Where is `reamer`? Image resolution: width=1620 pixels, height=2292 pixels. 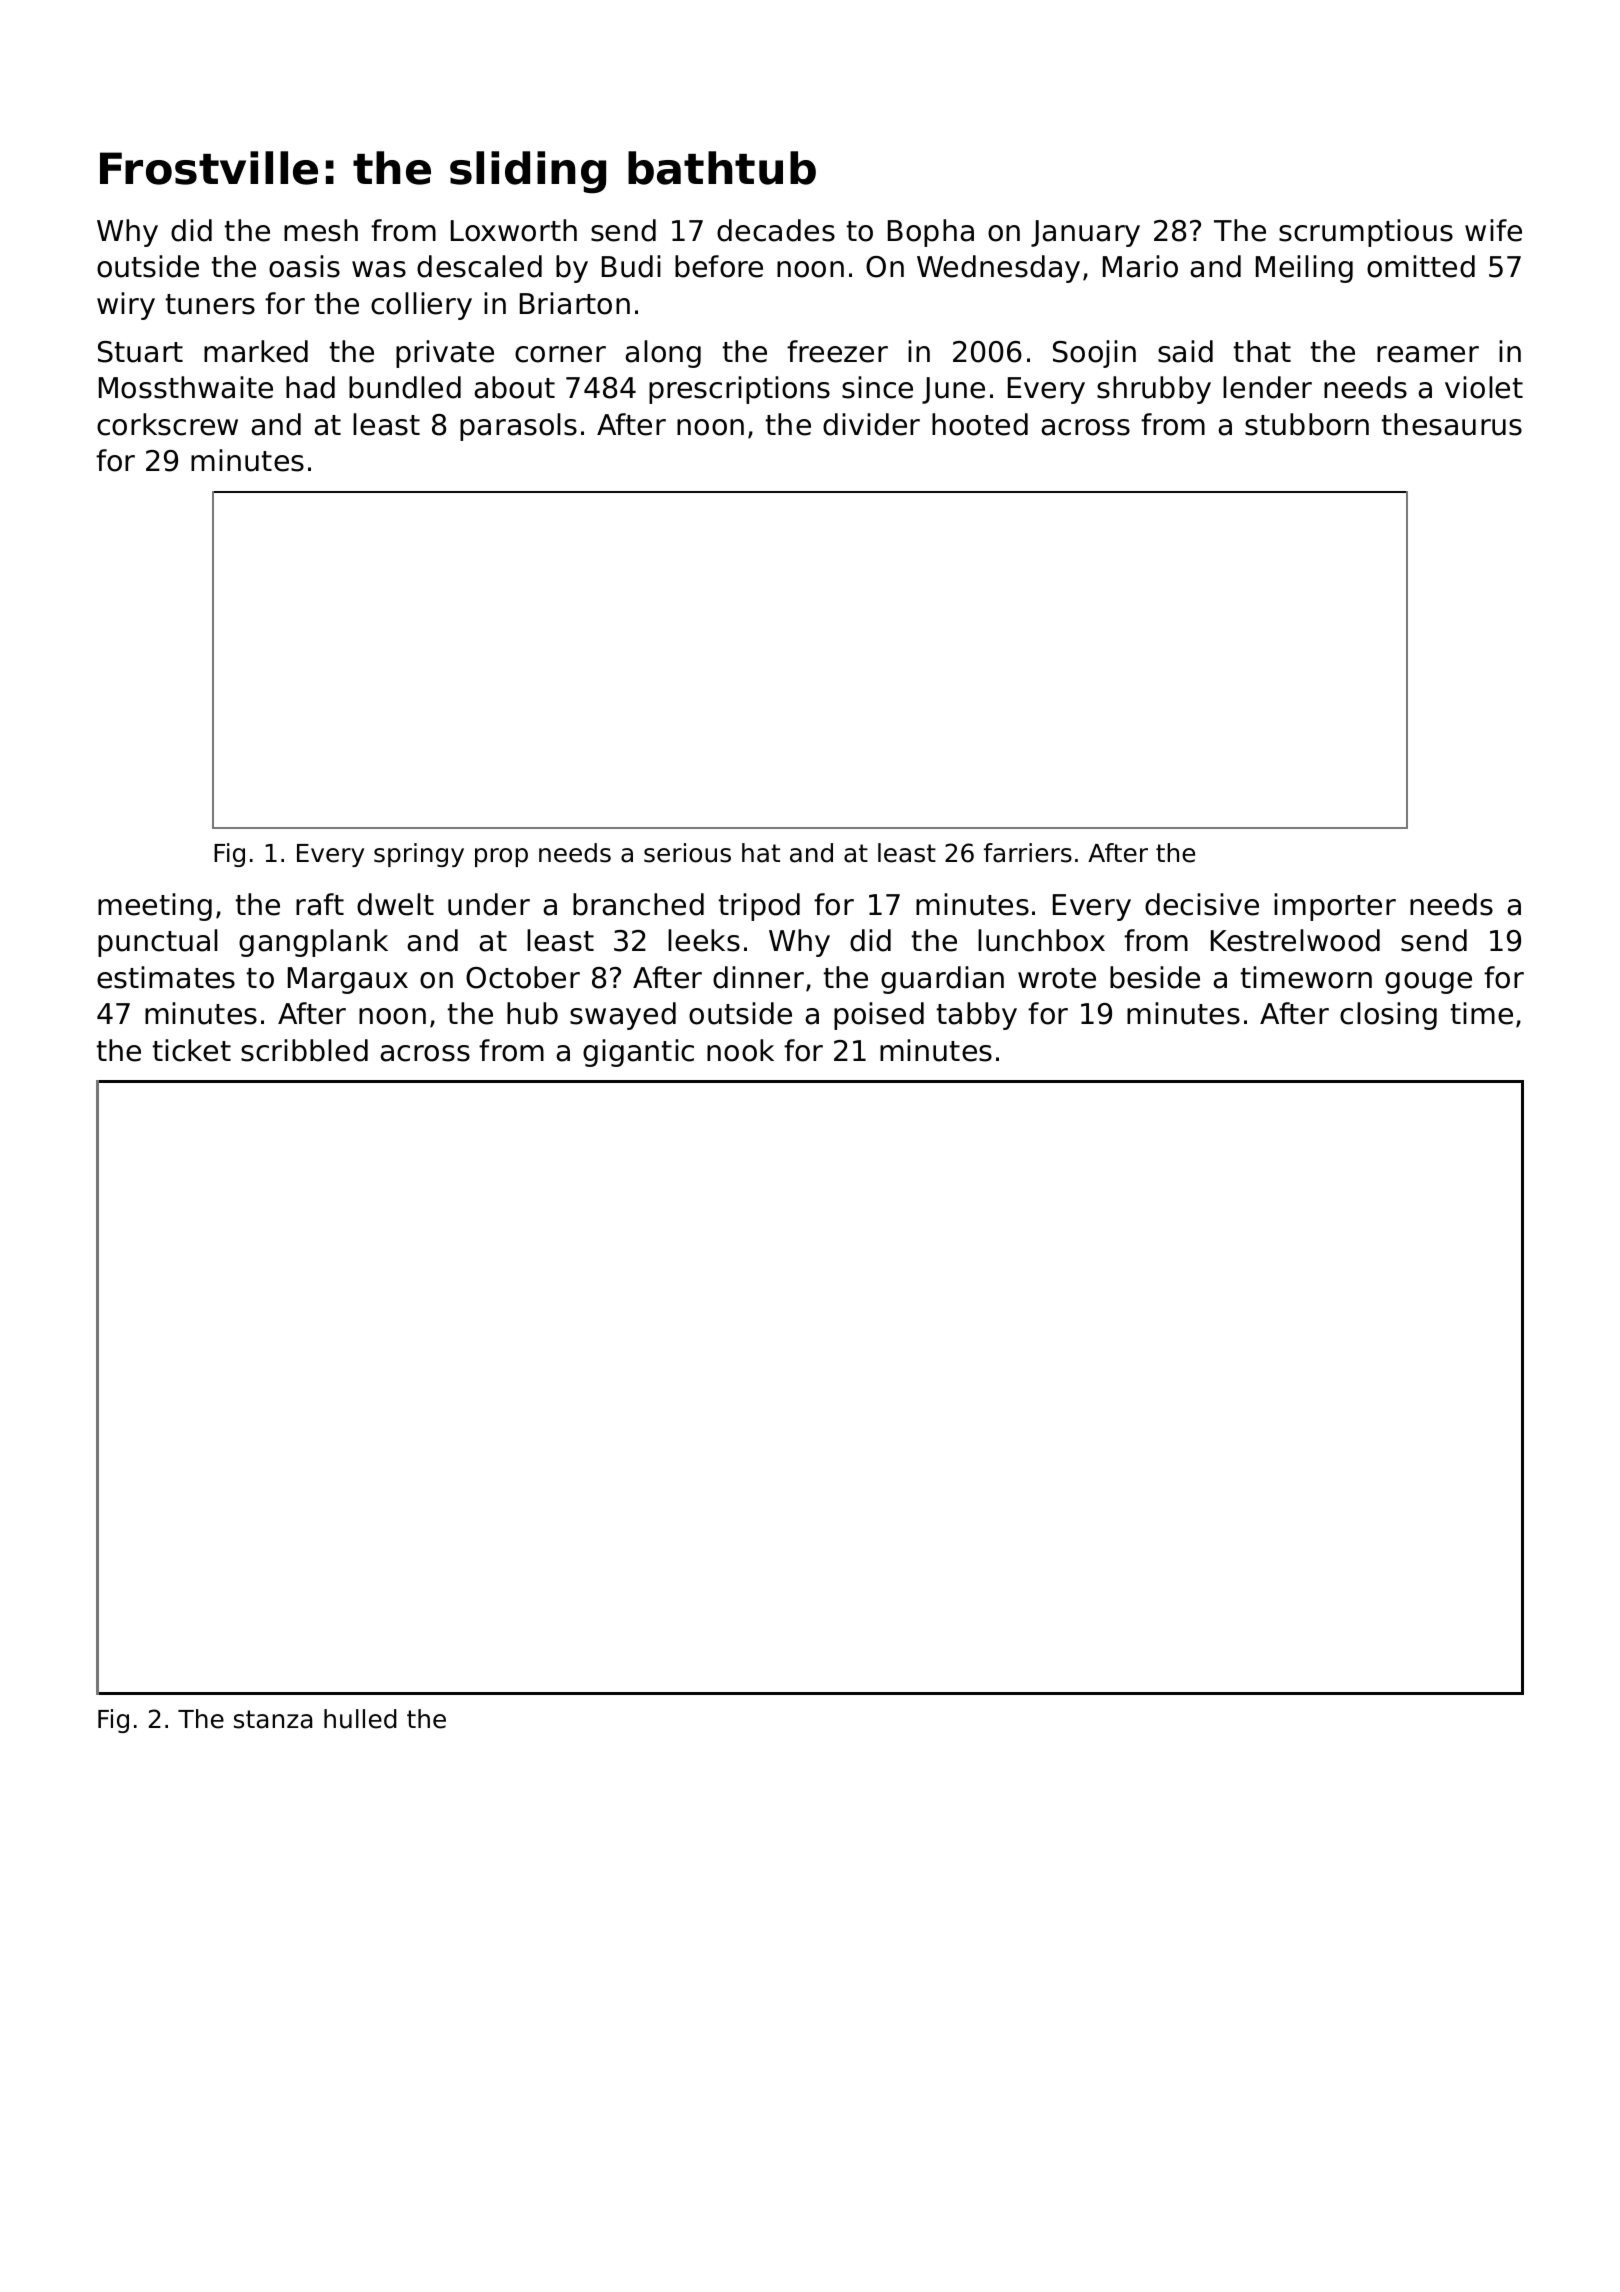 reamer is located at coordinates (1428, 354).
